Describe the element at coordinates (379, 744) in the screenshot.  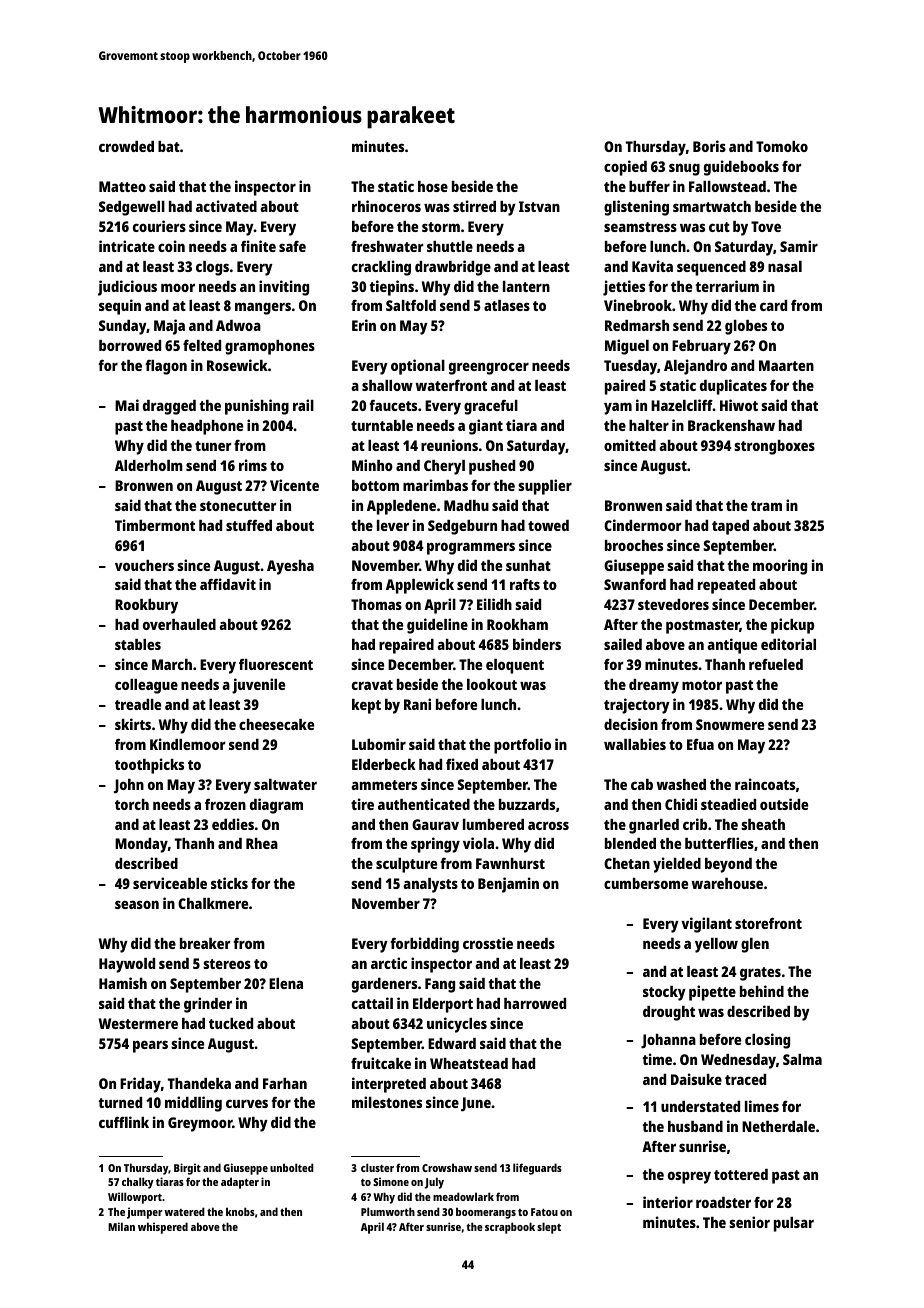
I see `Lubomir` at that location.
